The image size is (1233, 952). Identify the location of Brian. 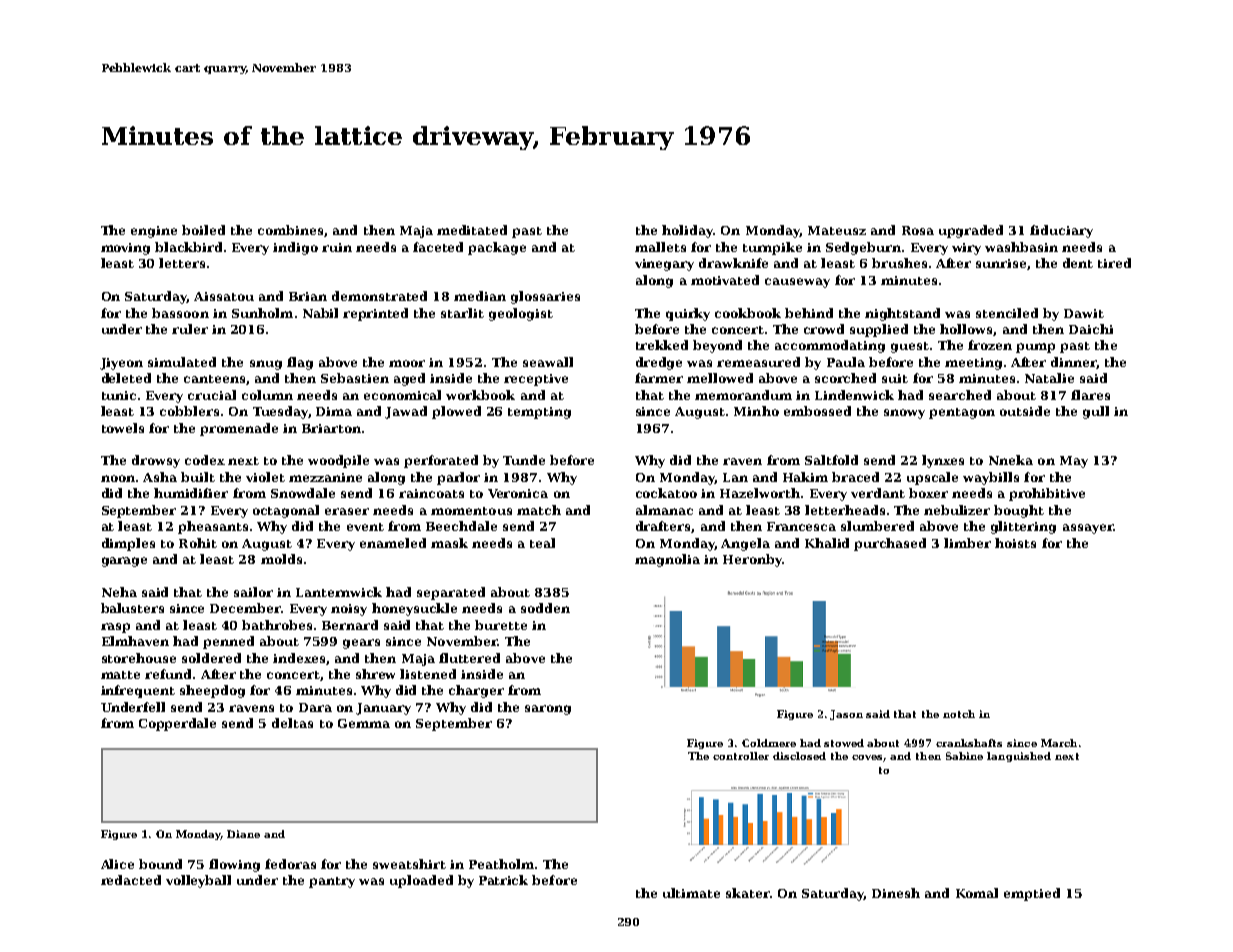
(308, 296).
